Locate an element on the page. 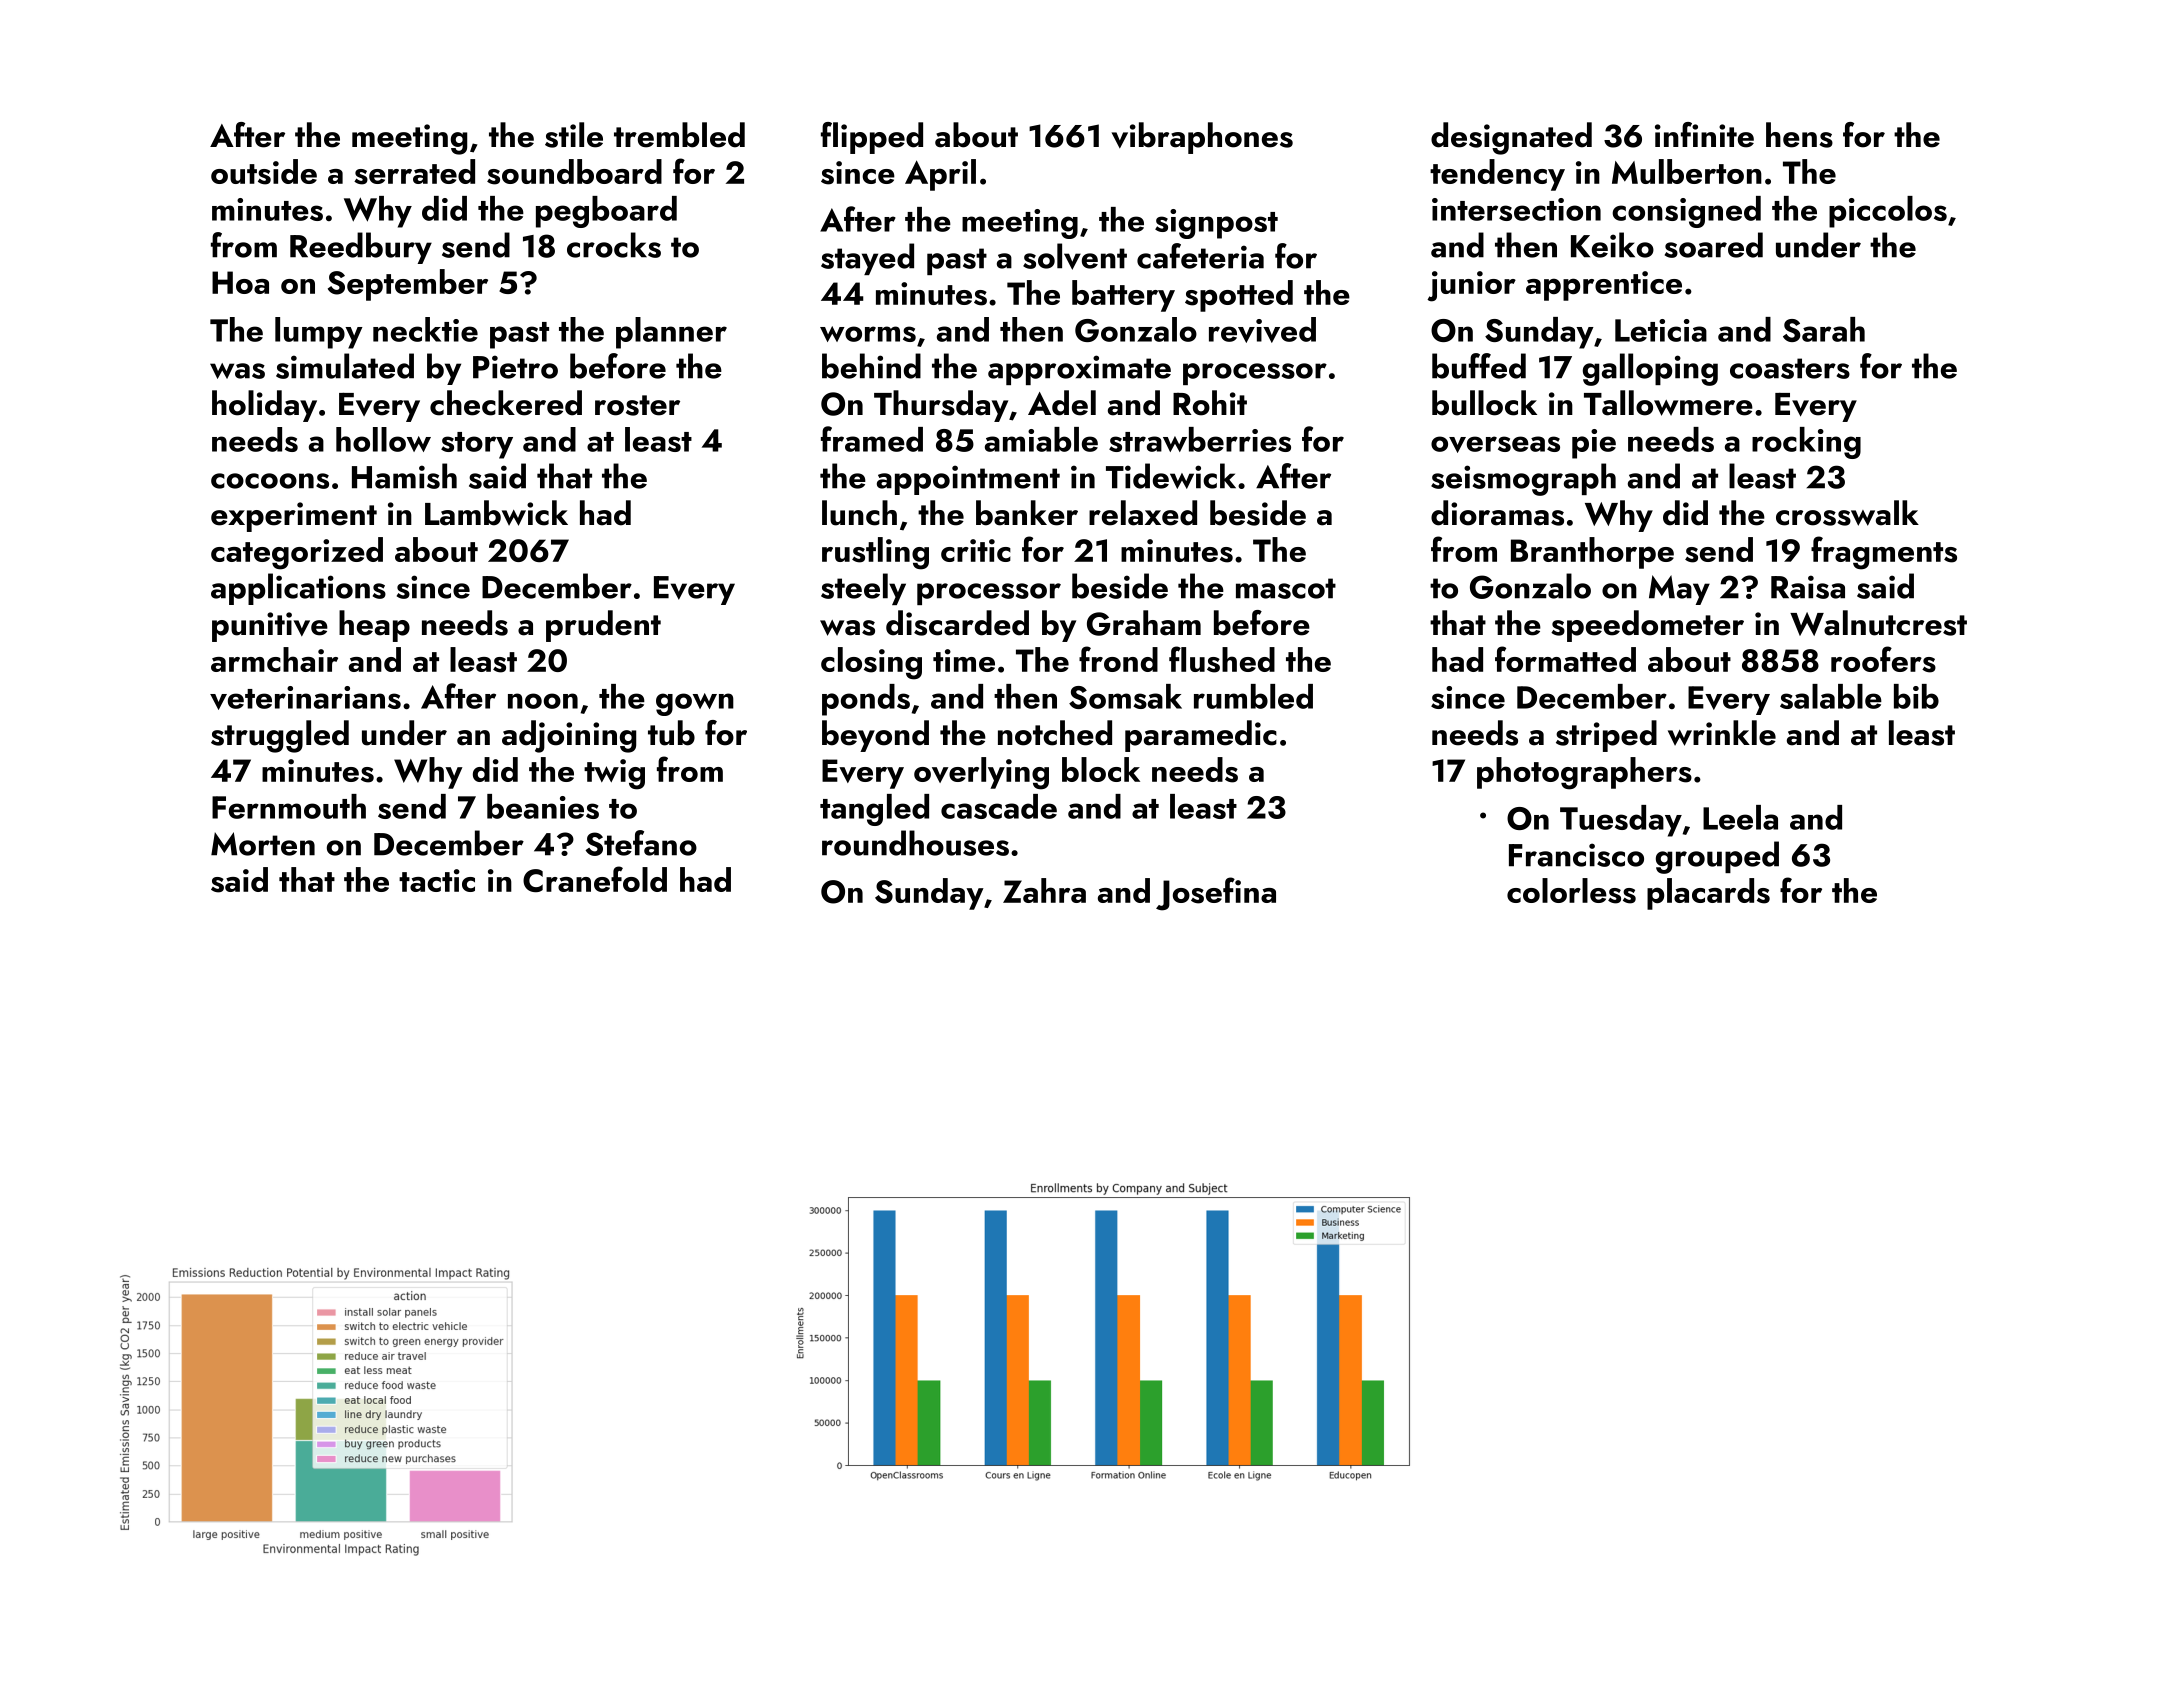  outside is located at coordinates (264, 172).
